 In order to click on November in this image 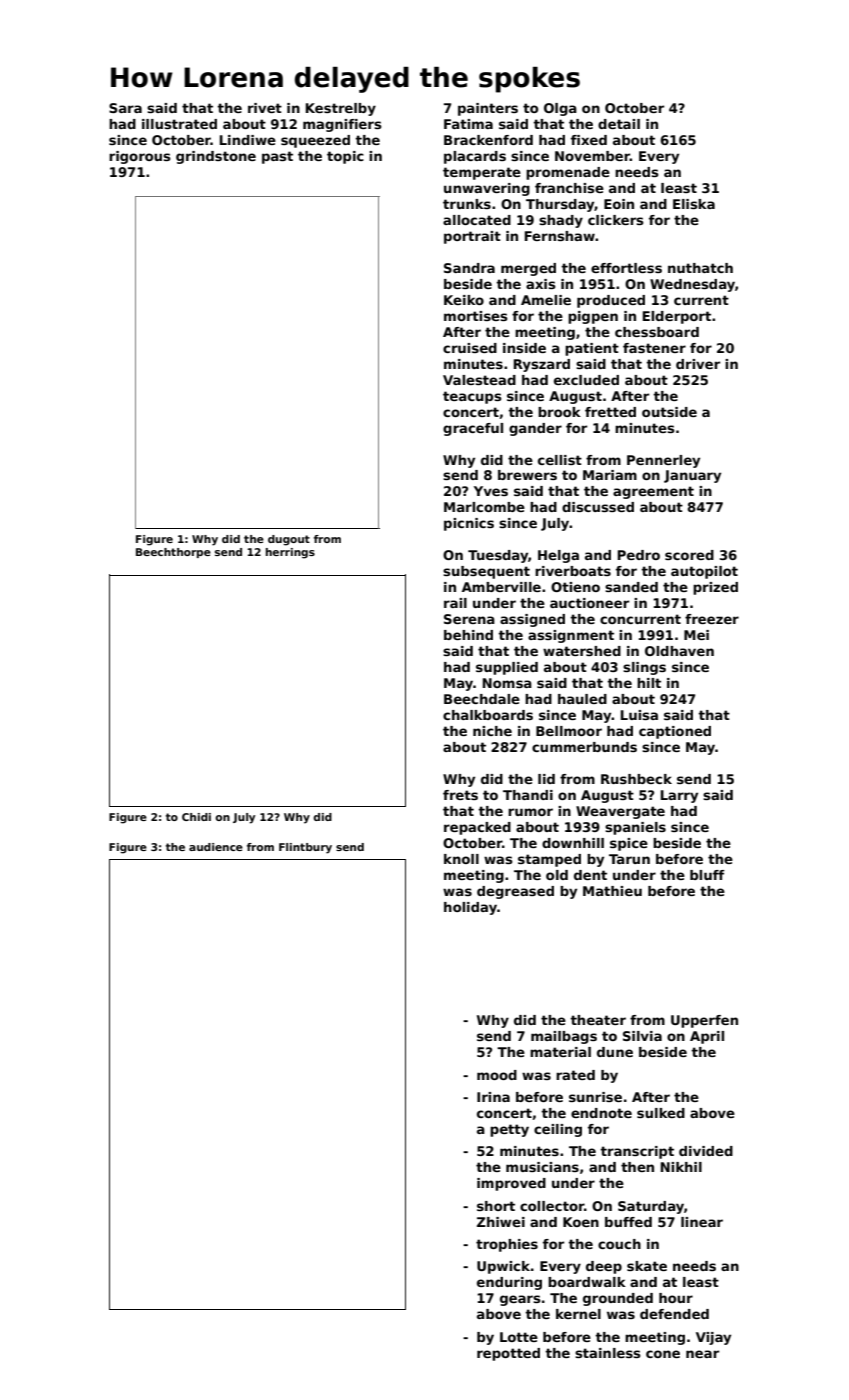, I will do `click(592, 156)`.
